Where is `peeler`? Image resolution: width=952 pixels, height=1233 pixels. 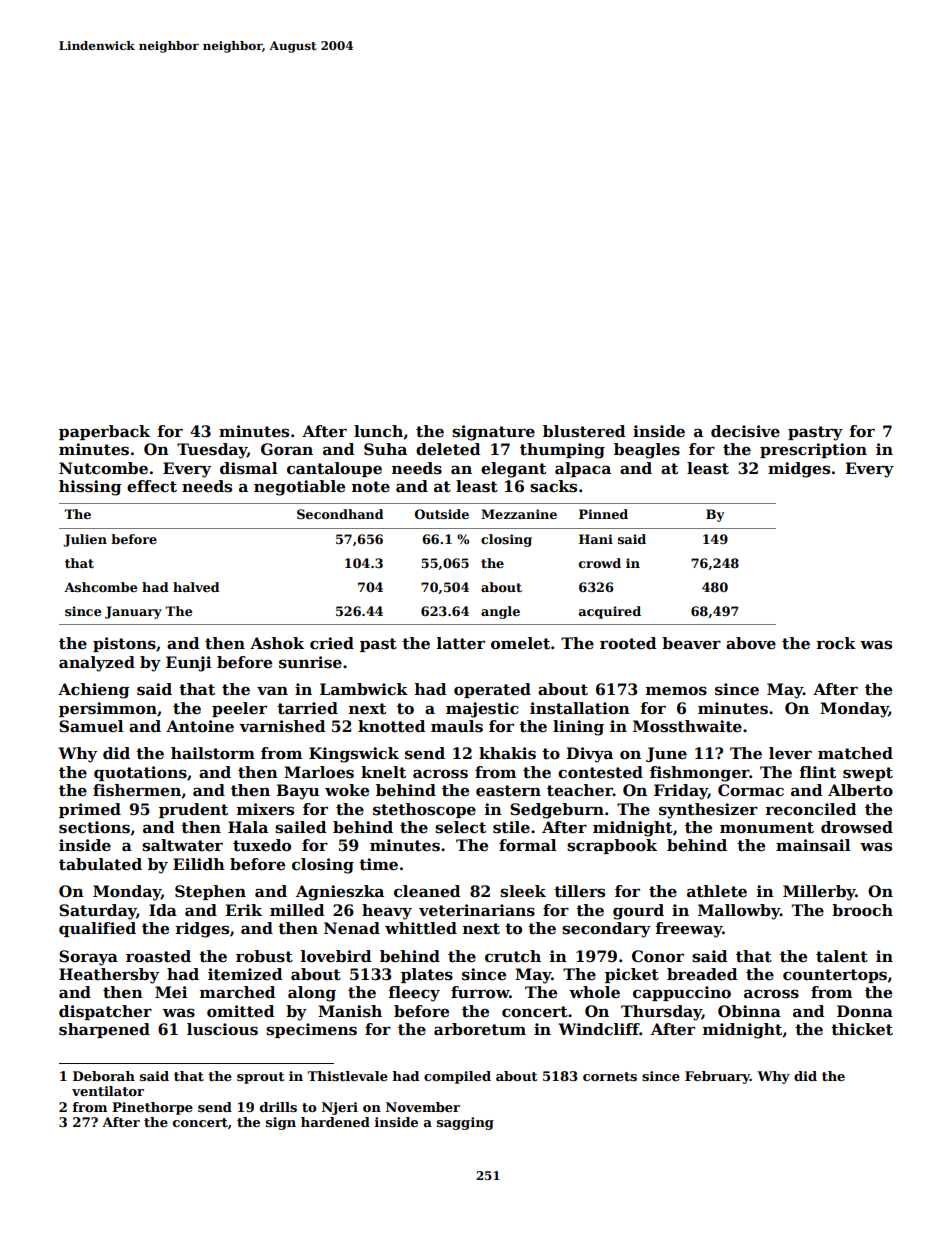 peeler is located at coordinates (239, 709).
